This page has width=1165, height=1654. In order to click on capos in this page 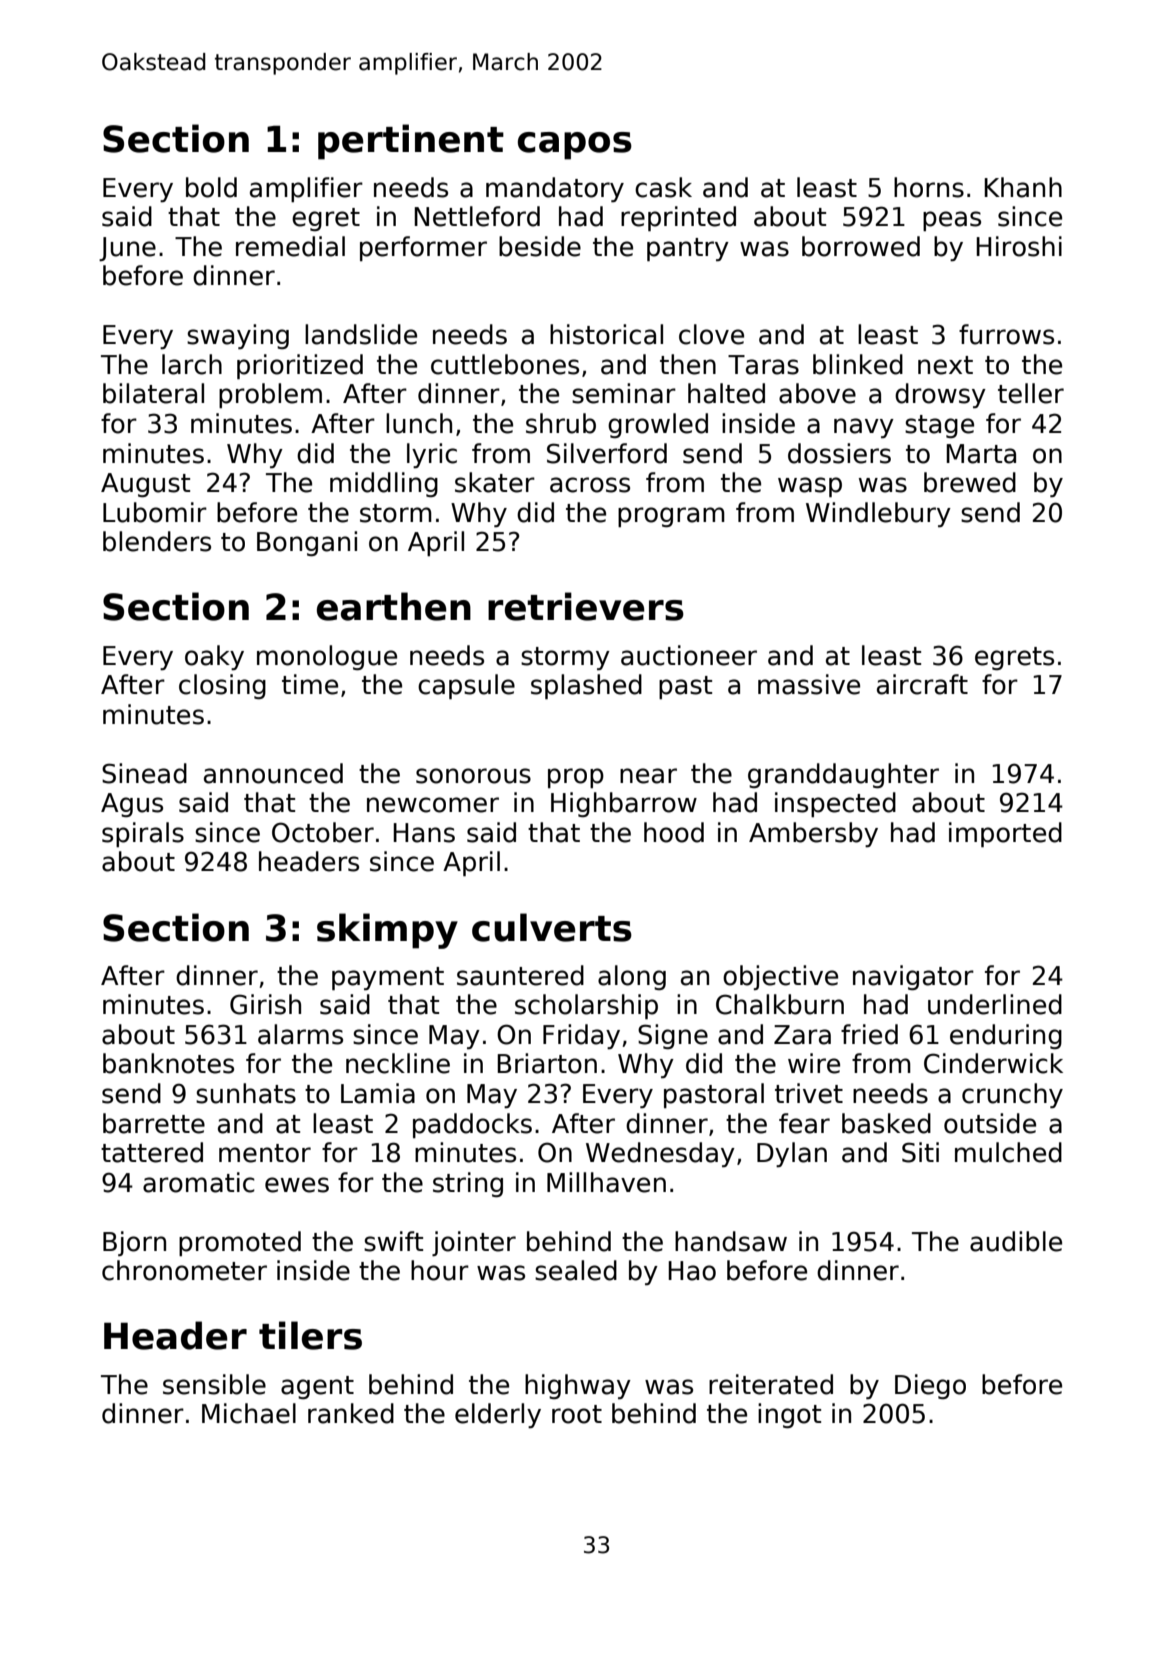, I will do `click(575, 146)`.
